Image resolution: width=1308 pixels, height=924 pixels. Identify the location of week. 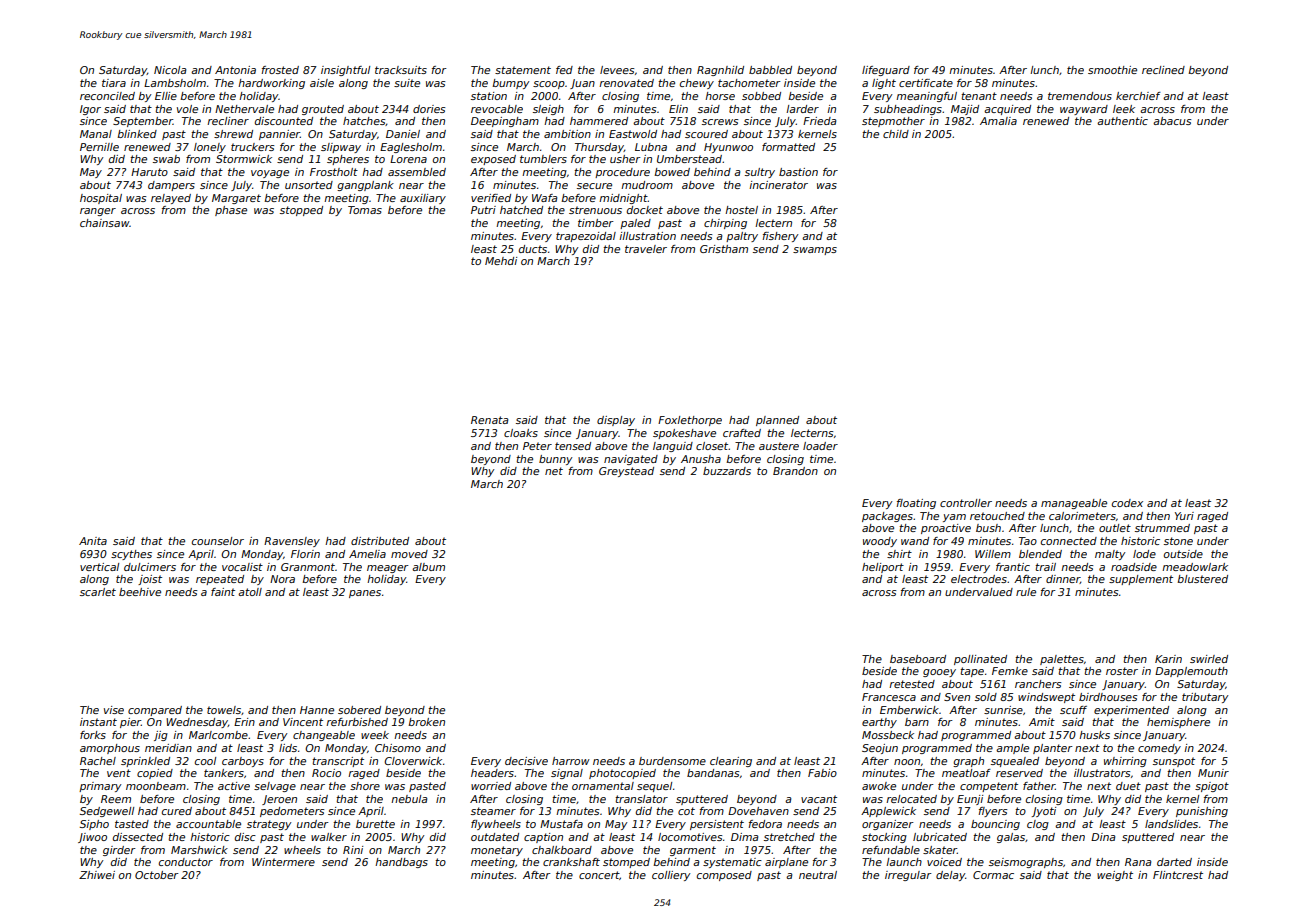
(375, 735).
